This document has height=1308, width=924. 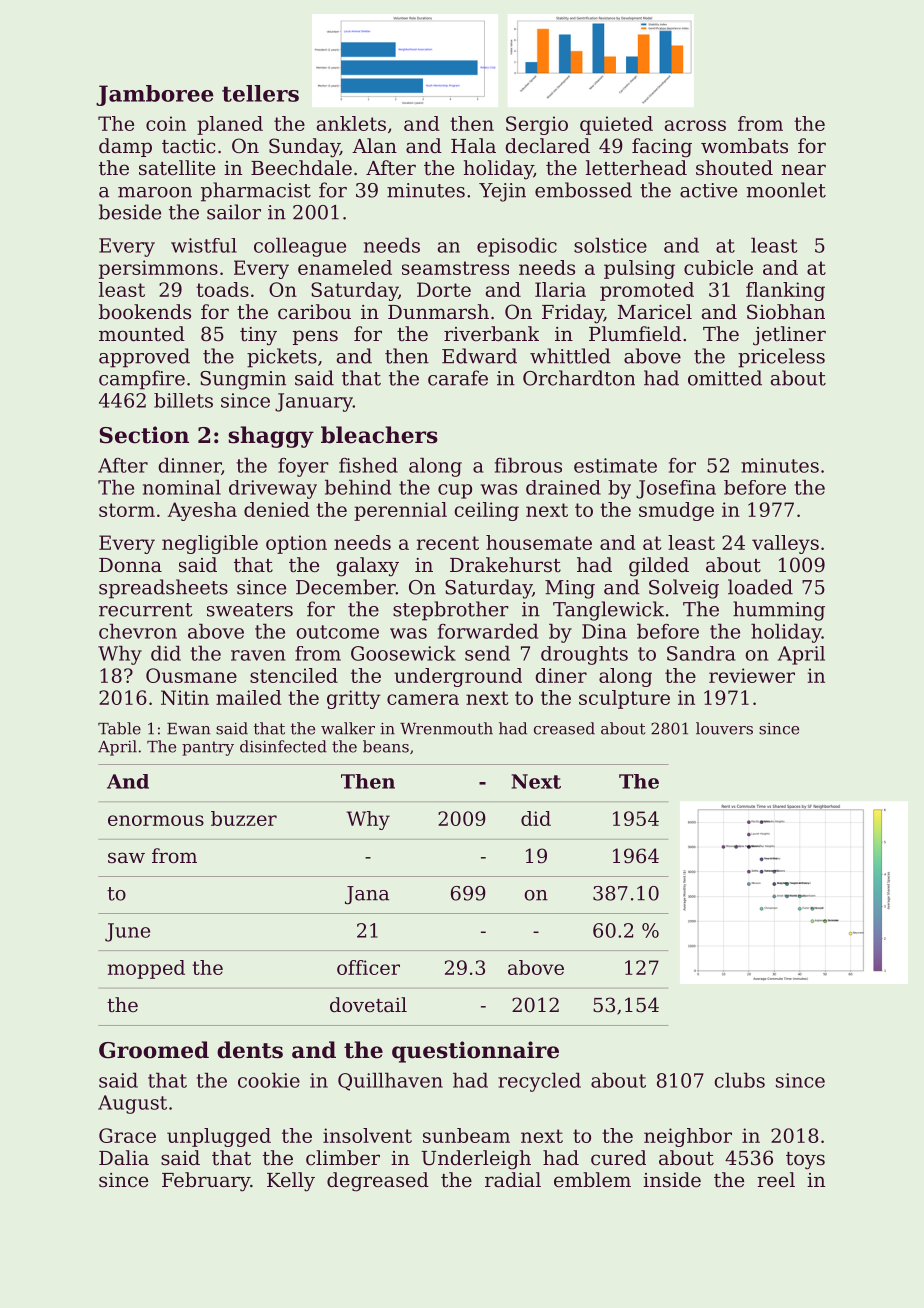 What do you see at coordinates (776, 1180) in the document?
I see `reel` at bounding box center [776, 1180].
